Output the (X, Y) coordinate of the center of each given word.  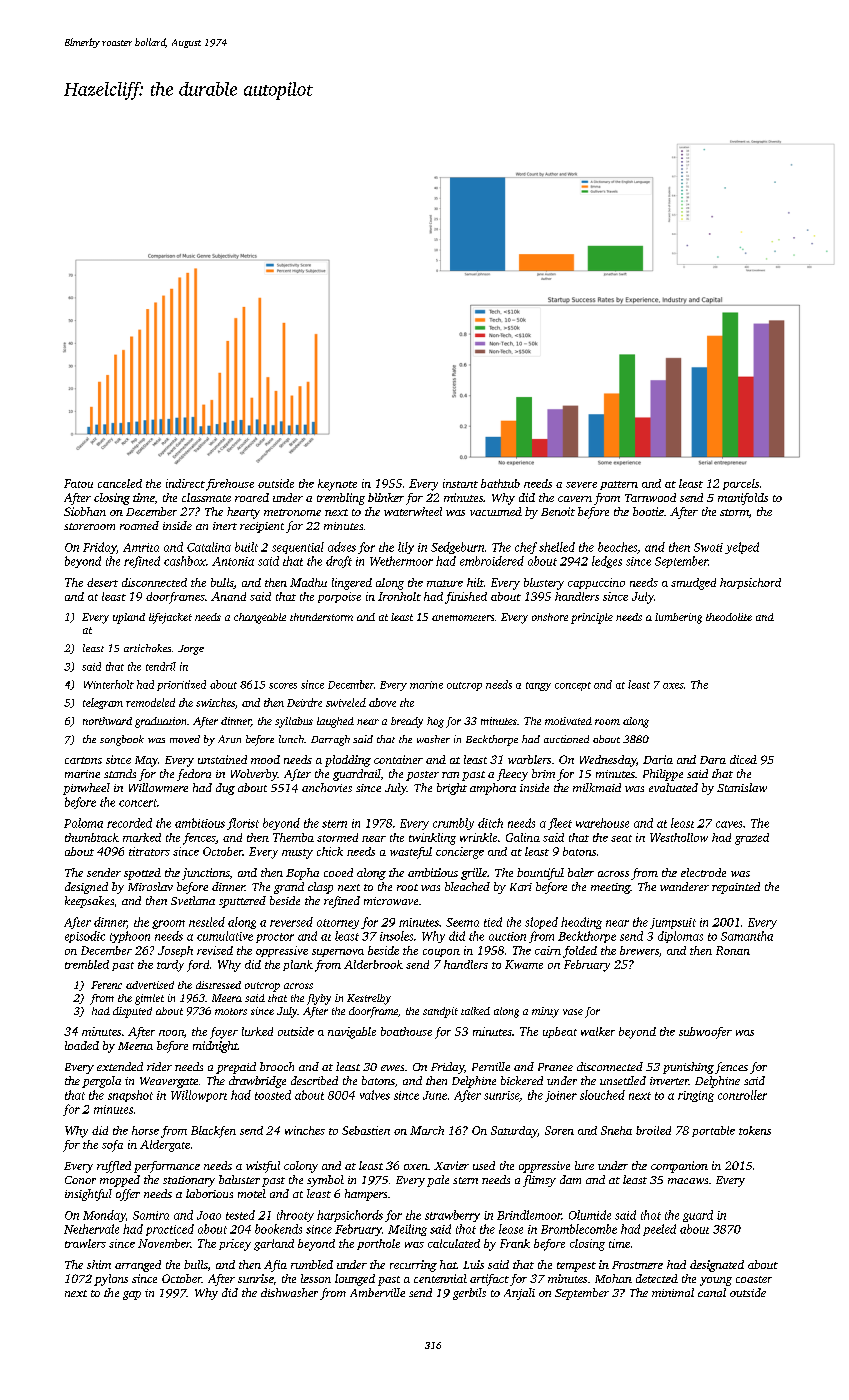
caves (729, 824)
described (314, 1080)
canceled (120, 483)
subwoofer (705, 1033)
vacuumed (496, 511)
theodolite (729, 617)
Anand (228, 596)
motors (231, 1011)
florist (243, 824)
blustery (544, 584)
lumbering (678, 618)
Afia (275, 1266)
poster (422, 776)
